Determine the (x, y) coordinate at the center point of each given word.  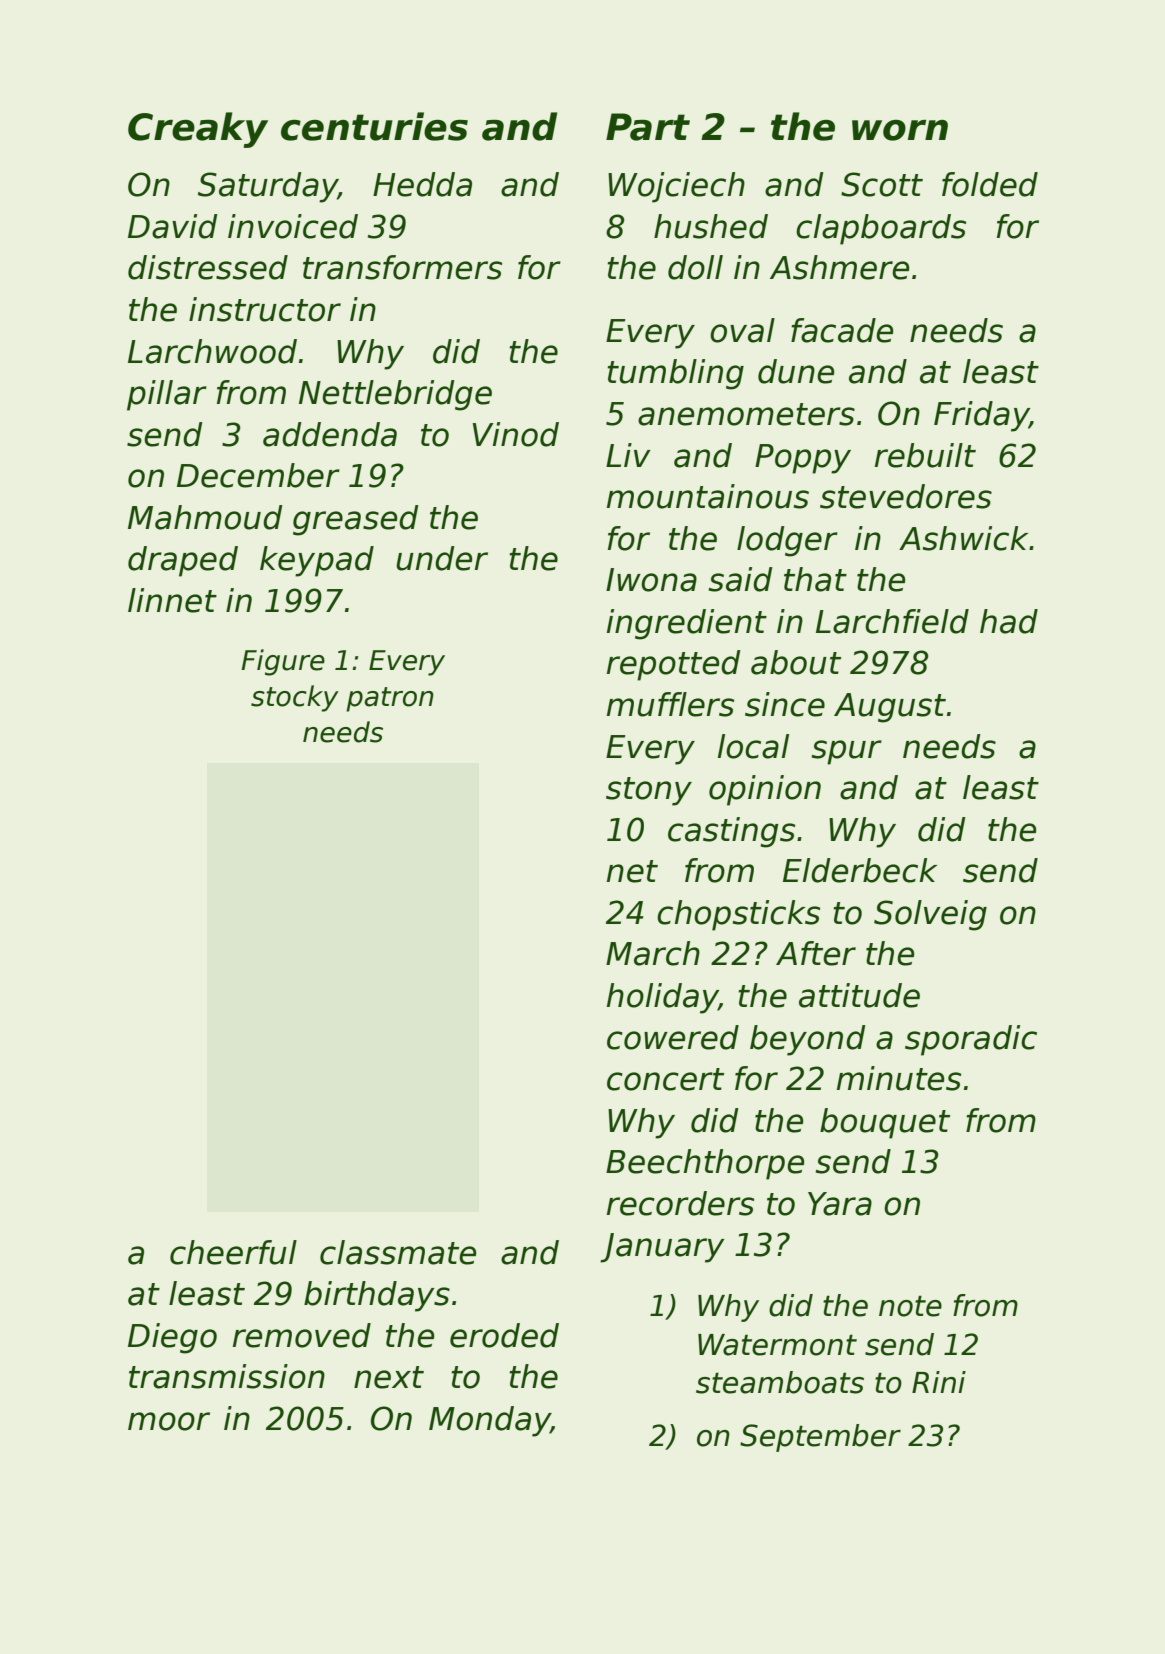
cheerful (233, 1252)
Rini (939, 1382)
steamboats (780, 1382)
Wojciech (676, 187)
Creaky (198, 130)
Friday (981, 416)
